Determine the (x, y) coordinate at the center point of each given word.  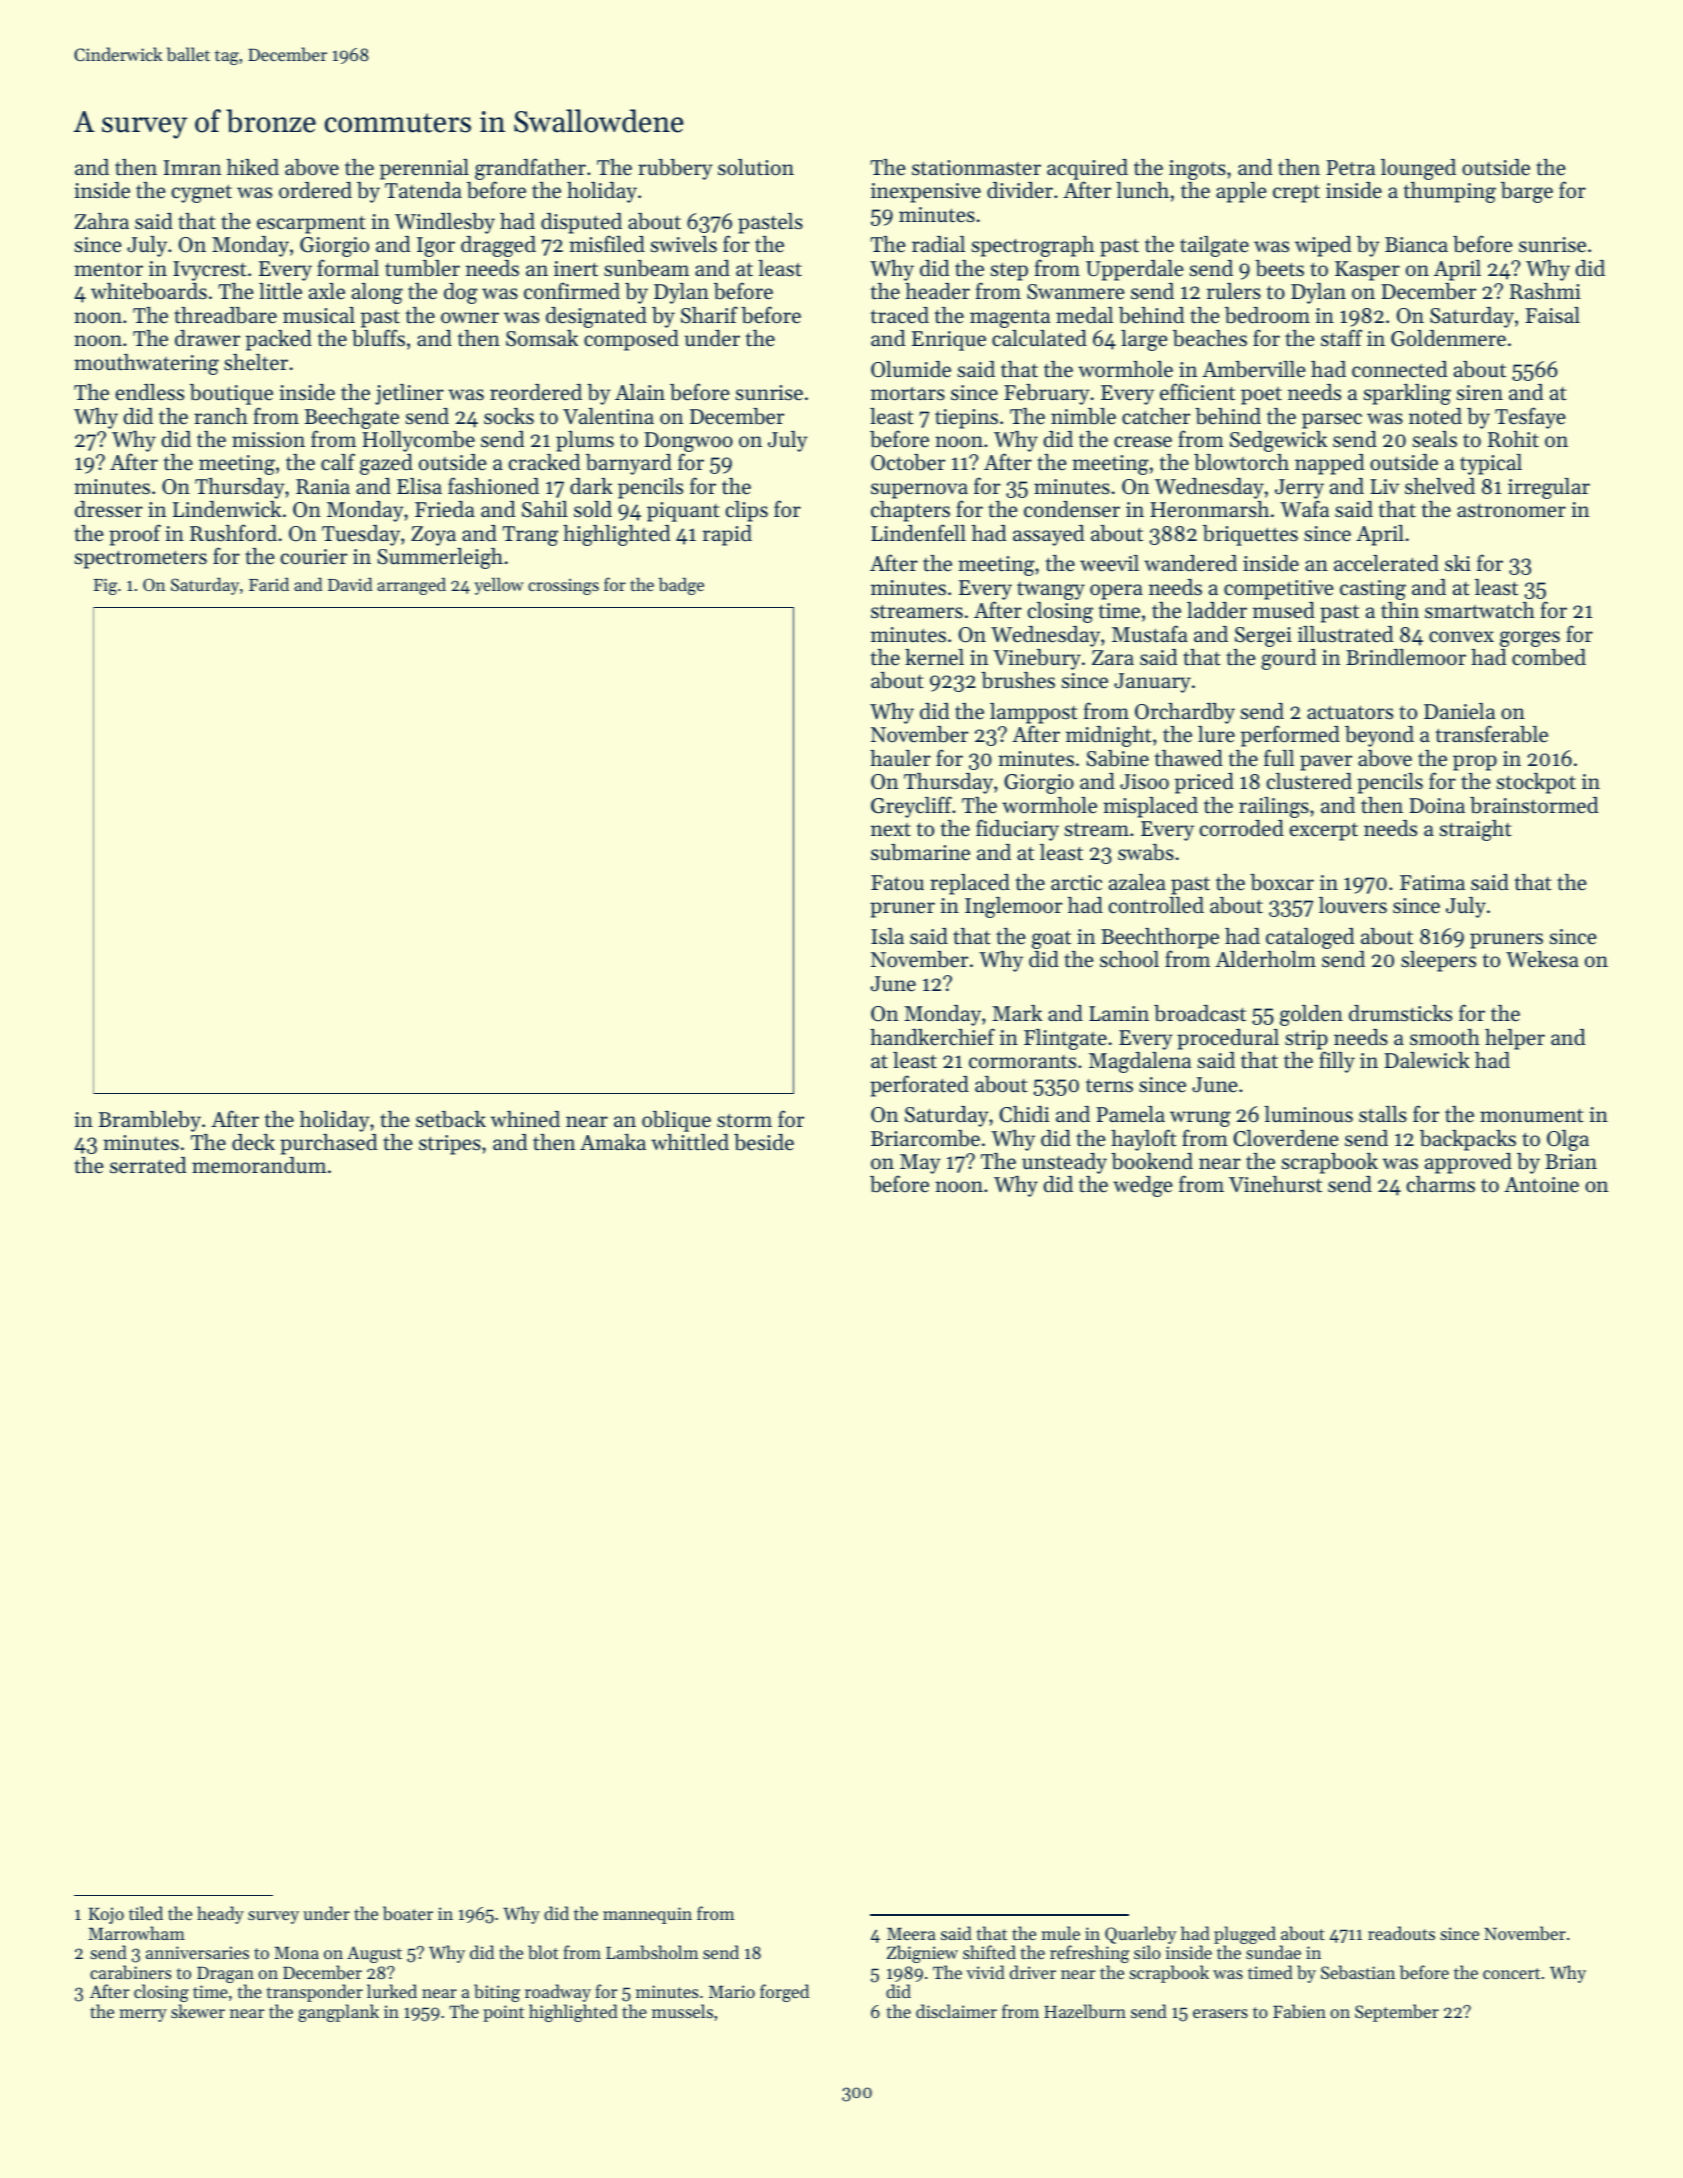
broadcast (1200, 1013)
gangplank (338, 2013)
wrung (1200, 1119)
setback (451, 1119)
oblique (676, 1121)
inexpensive (926, 193)
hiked (253, 167)
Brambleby (150, 1121)
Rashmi (1545, 291)
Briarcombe (925, 1138)
